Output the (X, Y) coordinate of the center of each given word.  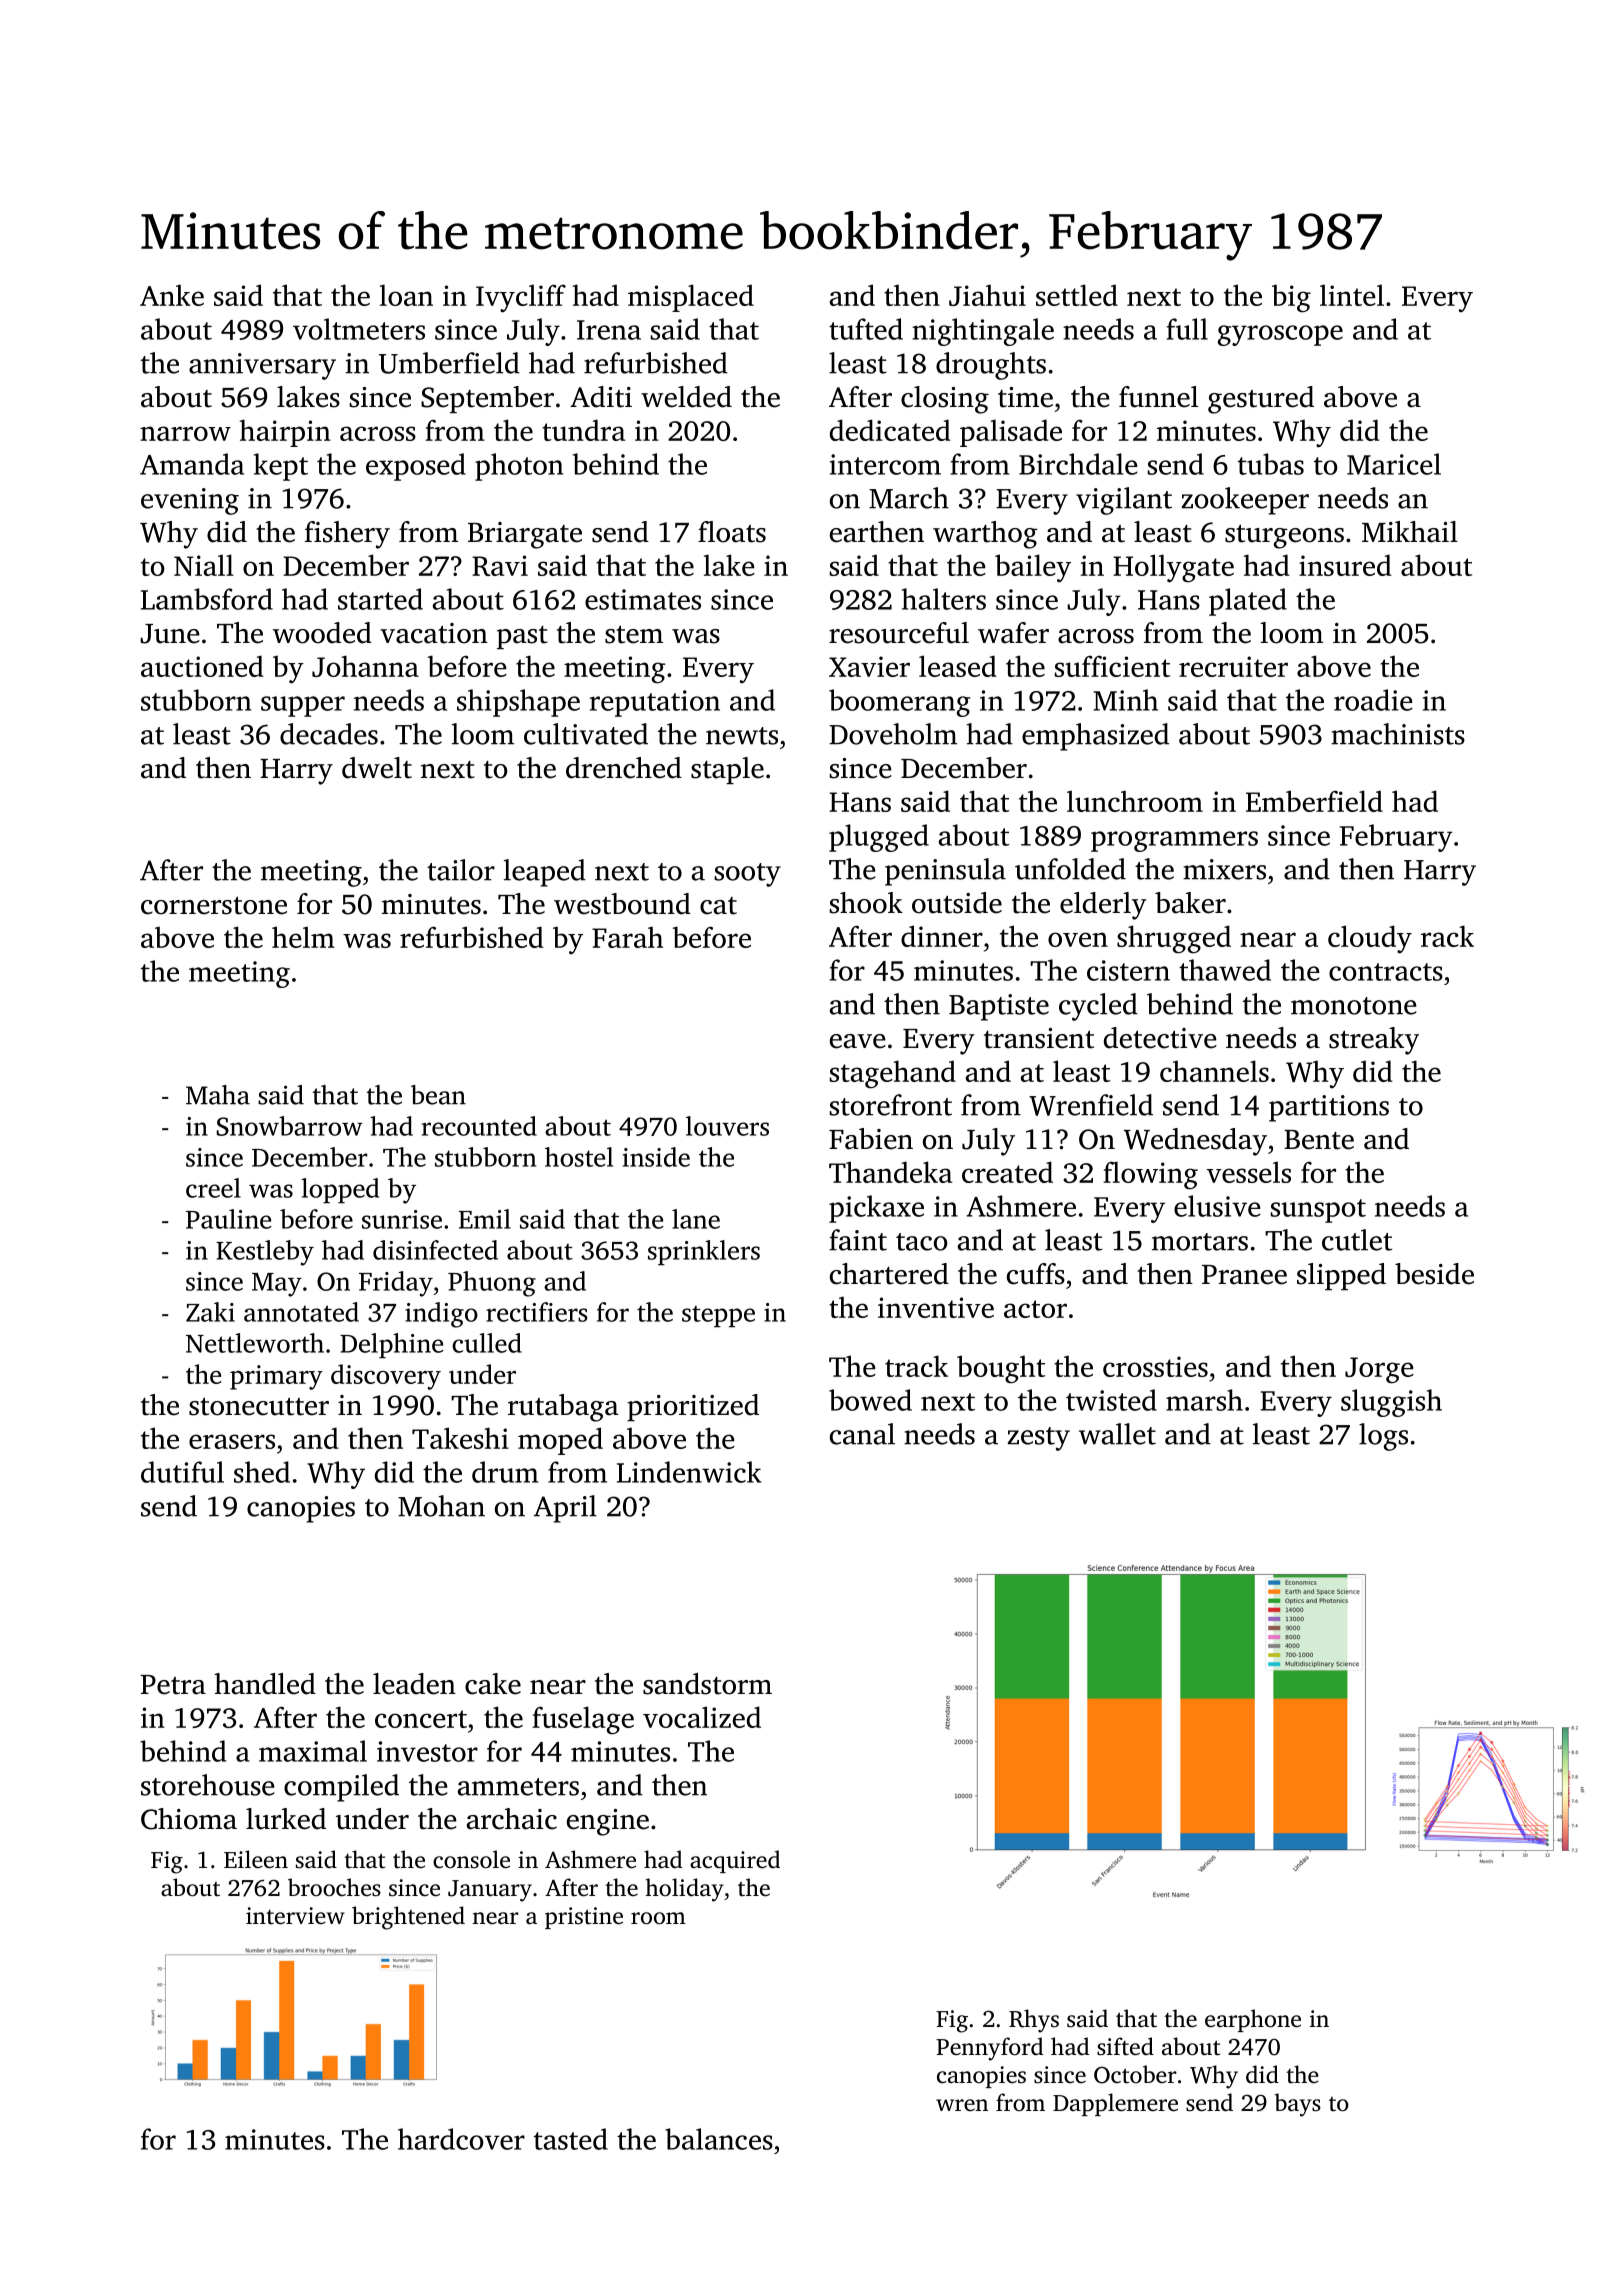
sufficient (1112, 666)
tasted (571, 2139)
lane (696, 1219)
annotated (301, 1312)
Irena (609, 330)
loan (406, 295)
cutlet (1357, 1240)
